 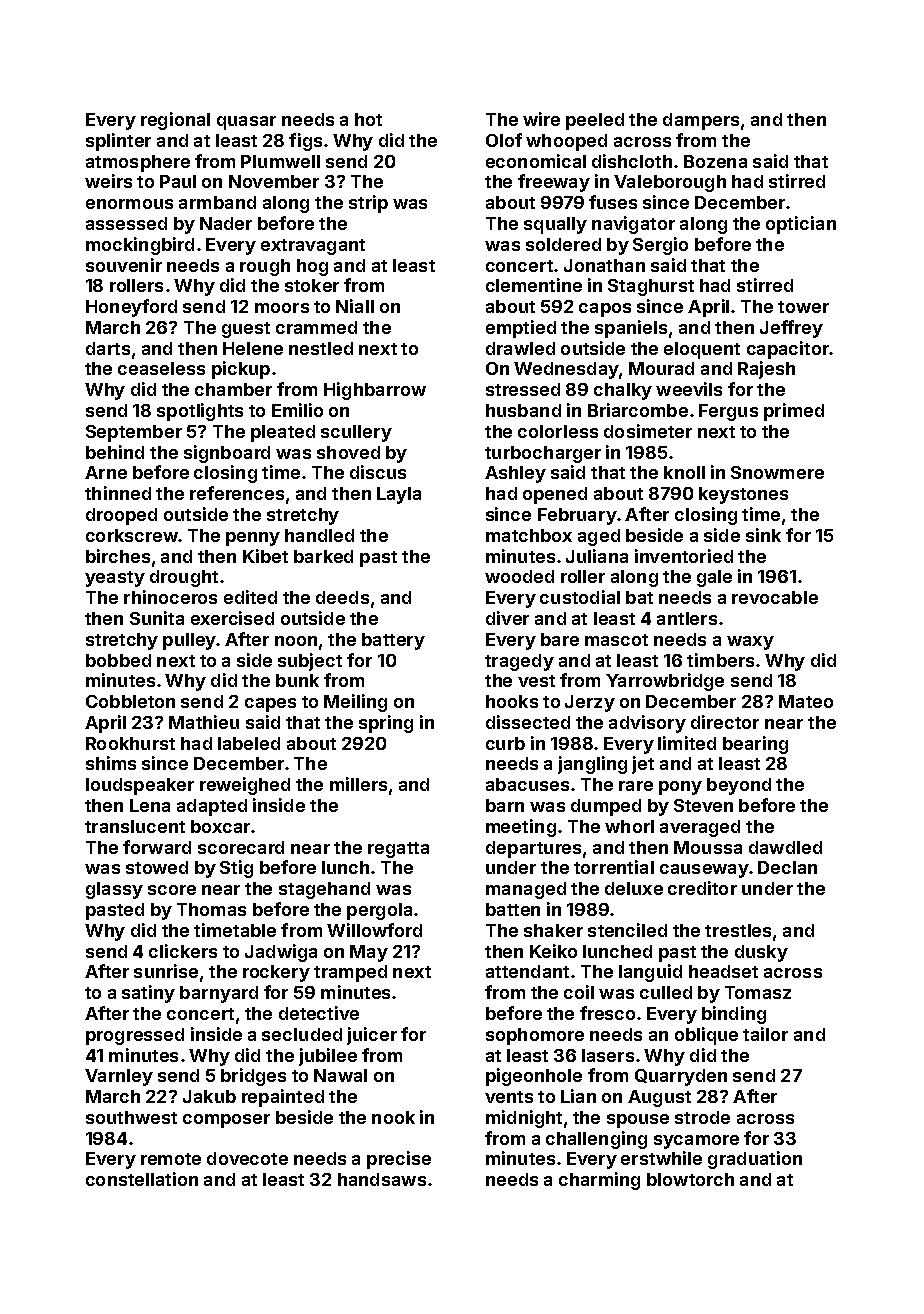 What do you see at coordinates (631, 329) in the screenshot?
I see `spaniels` at bounding box center [631, 329].
